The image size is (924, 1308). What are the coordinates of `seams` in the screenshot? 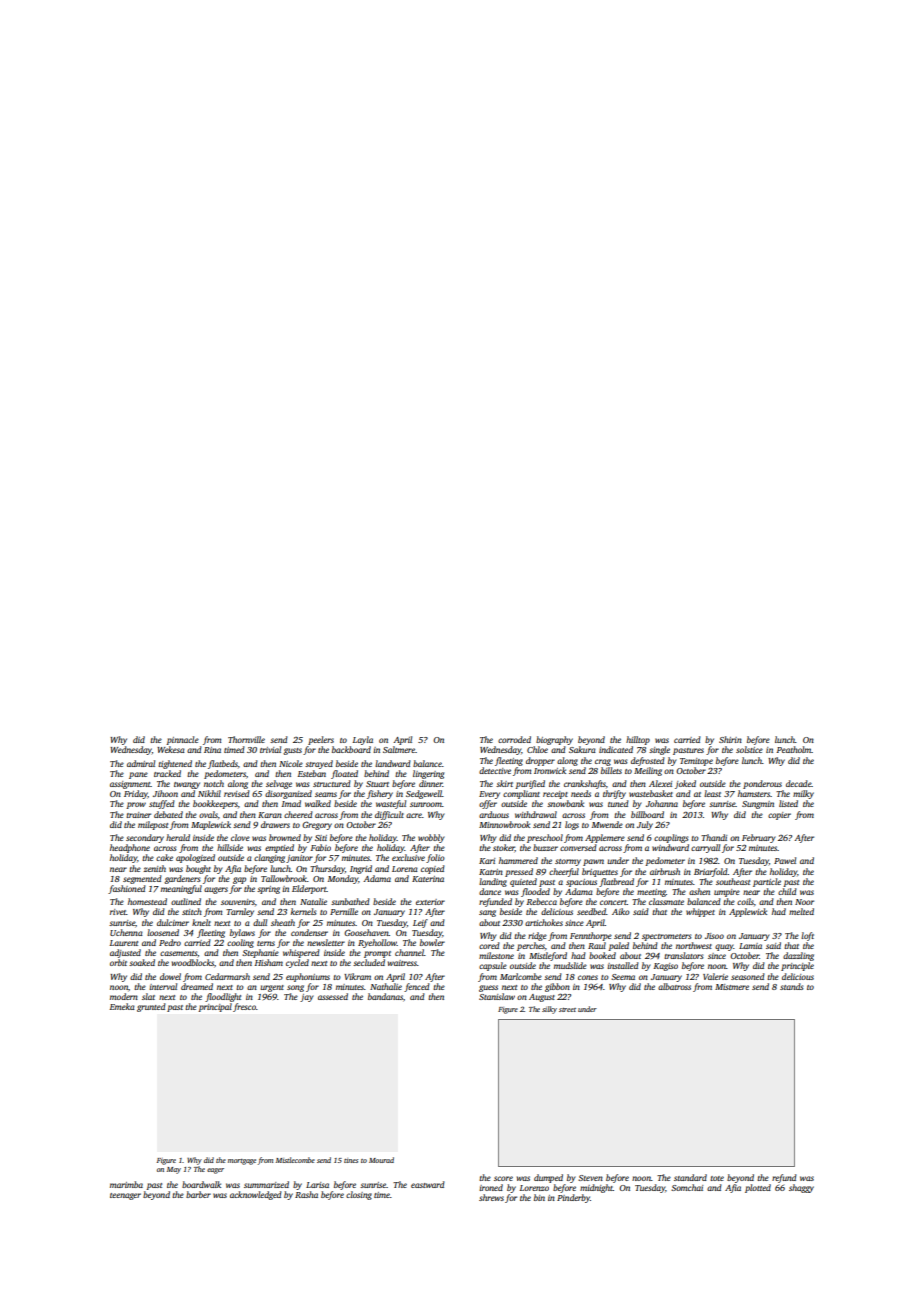 It's located at (326, 794).
